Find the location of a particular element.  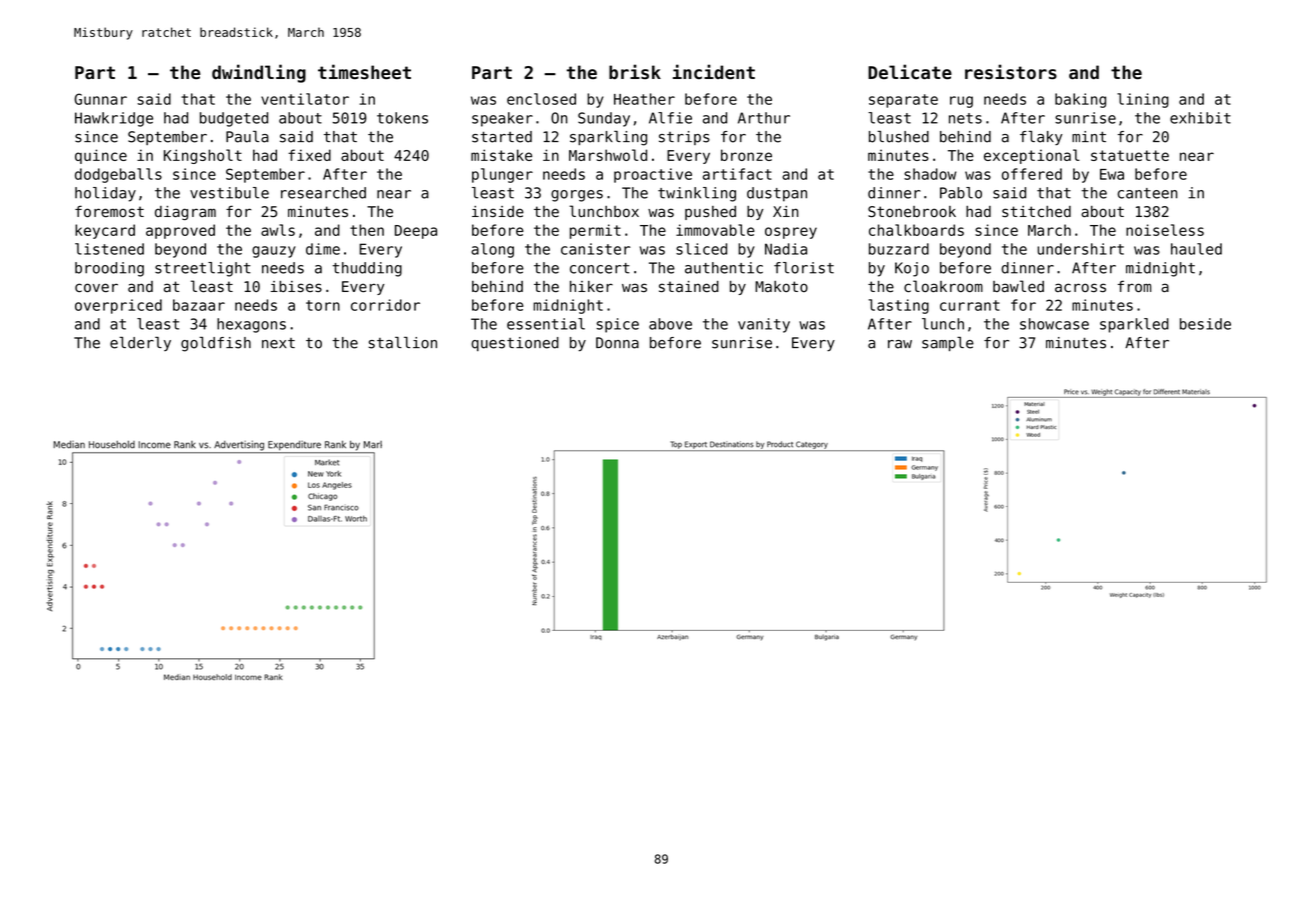

enclosed is located at coordinates (541, 99).
